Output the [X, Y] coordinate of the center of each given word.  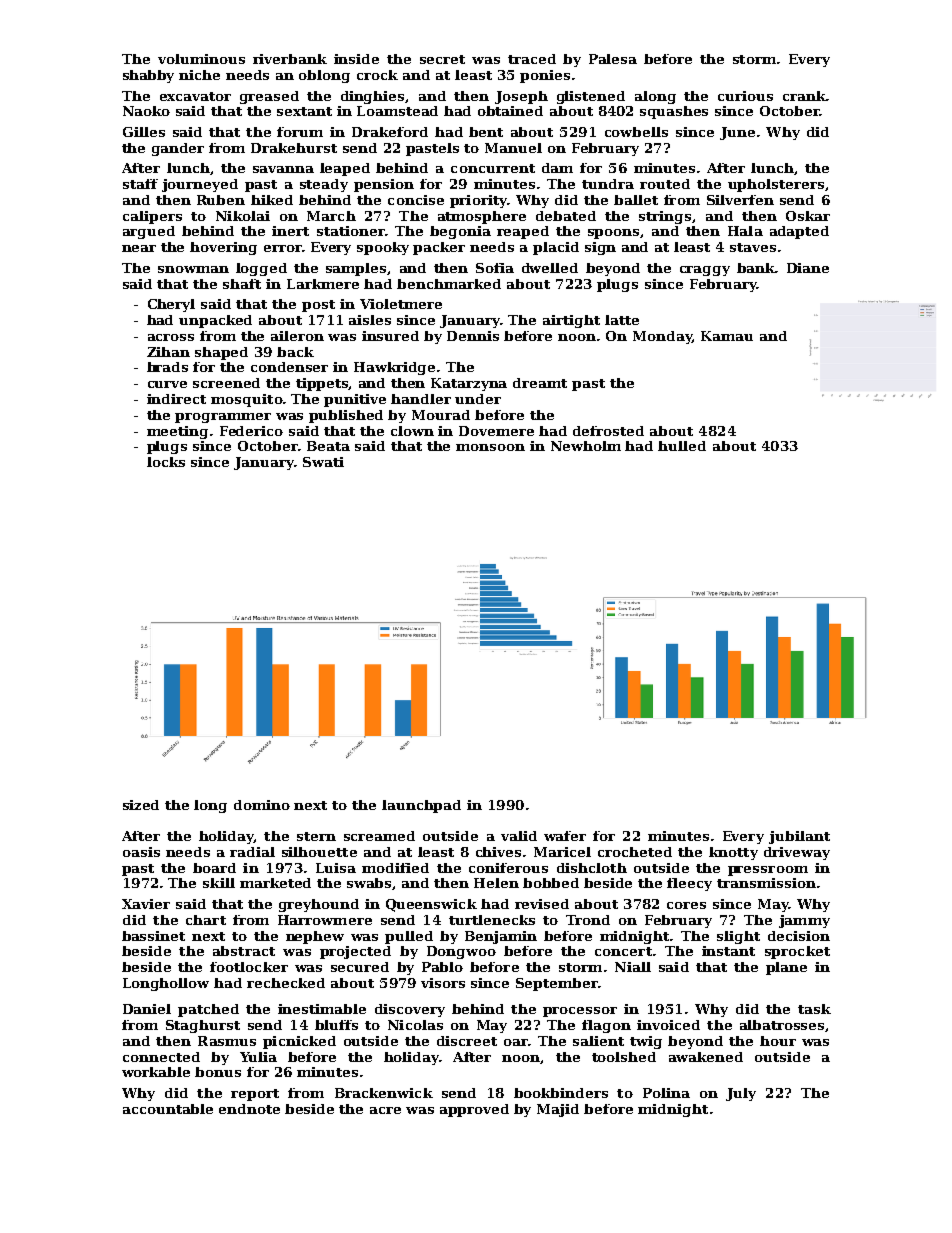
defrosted [608, 431]
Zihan [168, 352]
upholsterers [776, 185]
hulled [682, 446]
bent [486, 132]
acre [385, 1110]
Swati [323, 462]
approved [474, 1110]
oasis [141, 852]
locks [166, 462]
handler [421, 399]
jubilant [799, 837]
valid [519, 836]
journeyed [200, 185]
